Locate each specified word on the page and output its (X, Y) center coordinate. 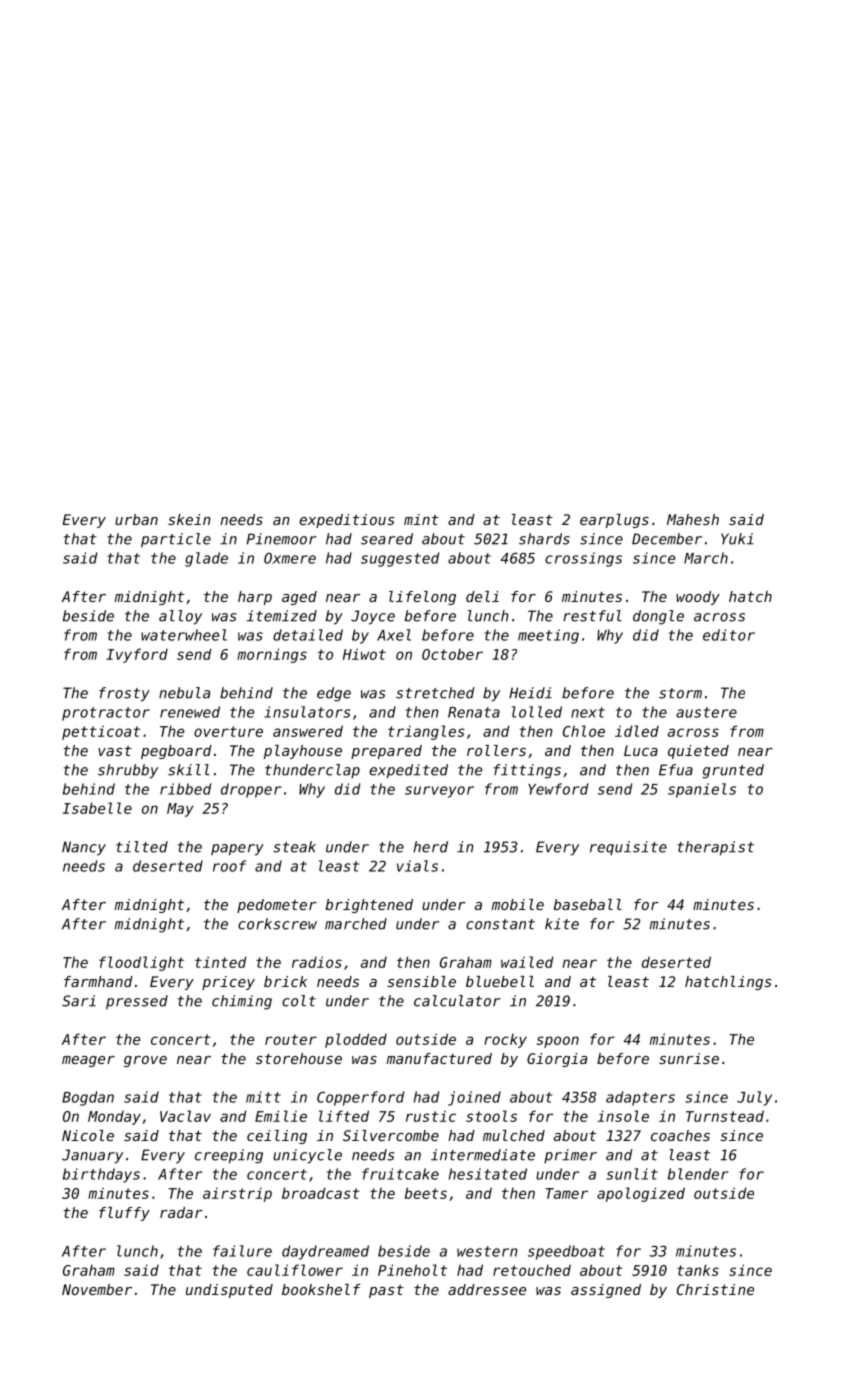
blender (698, 1174)
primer (570, 1156)
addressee (487, 1289)
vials (417, 866)
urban (136, 519)
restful (592, 616)
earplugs (614, 521)
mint (421, 519)
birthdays (101, 1175)
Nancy (84, 848)
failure (242, 1251)
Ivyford (137, 655)
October (452, 654)
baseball (588, 904)
